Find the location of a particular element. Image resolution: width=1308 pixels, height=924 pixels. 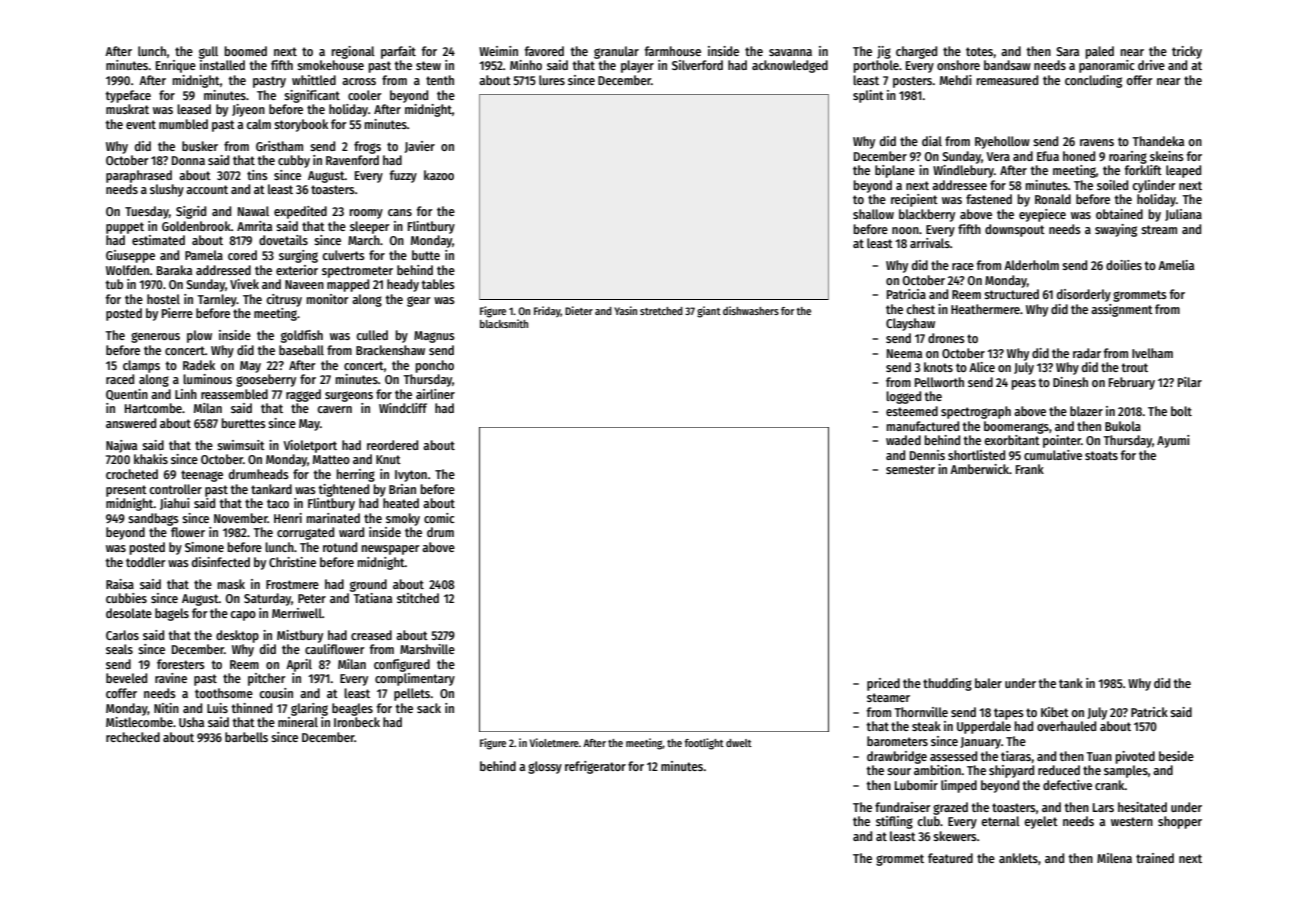

priced is located at coordinates (883, 684).
